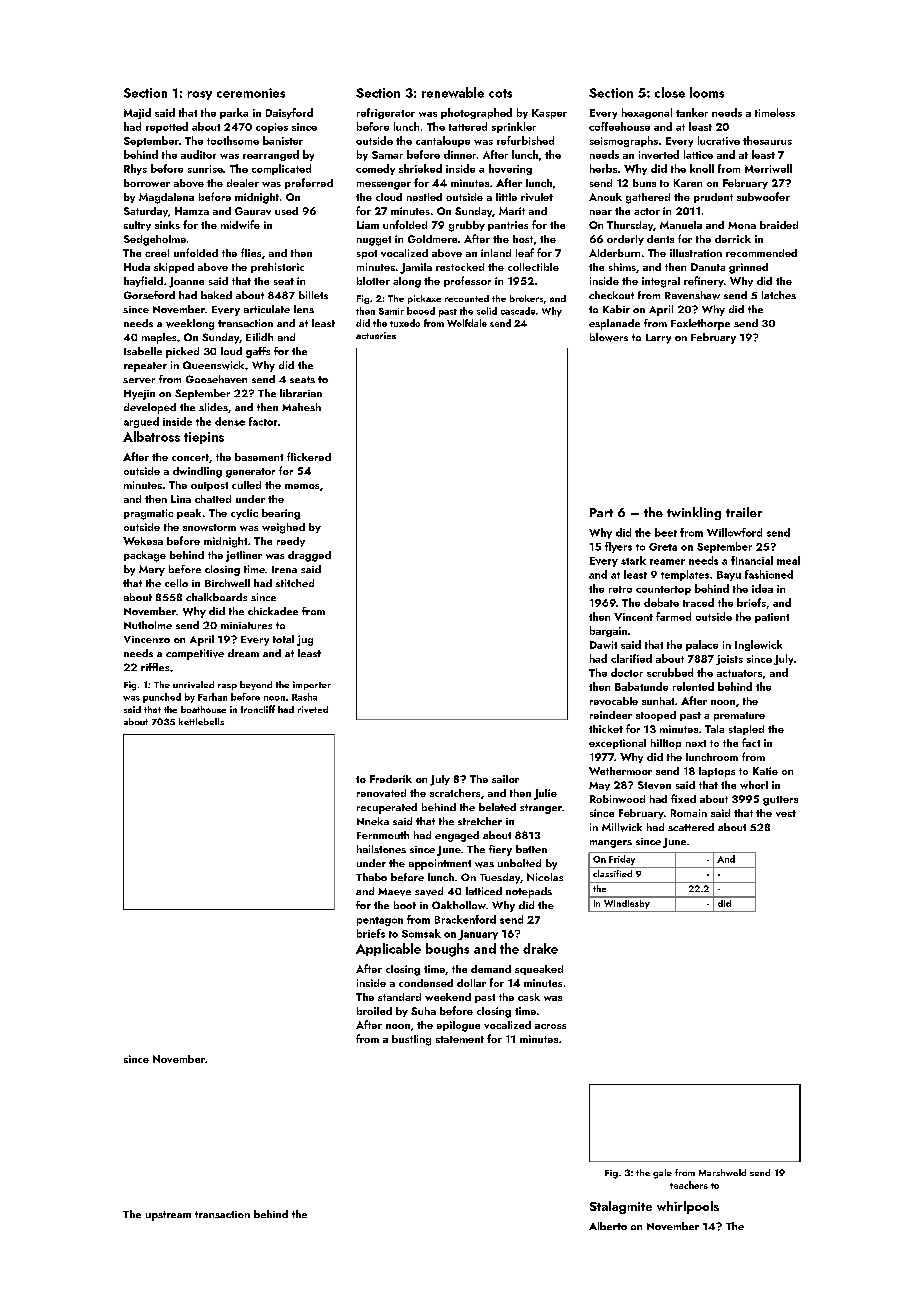 The image size is (924, 1308). I want to click on broiled, so click(374, 1011).
